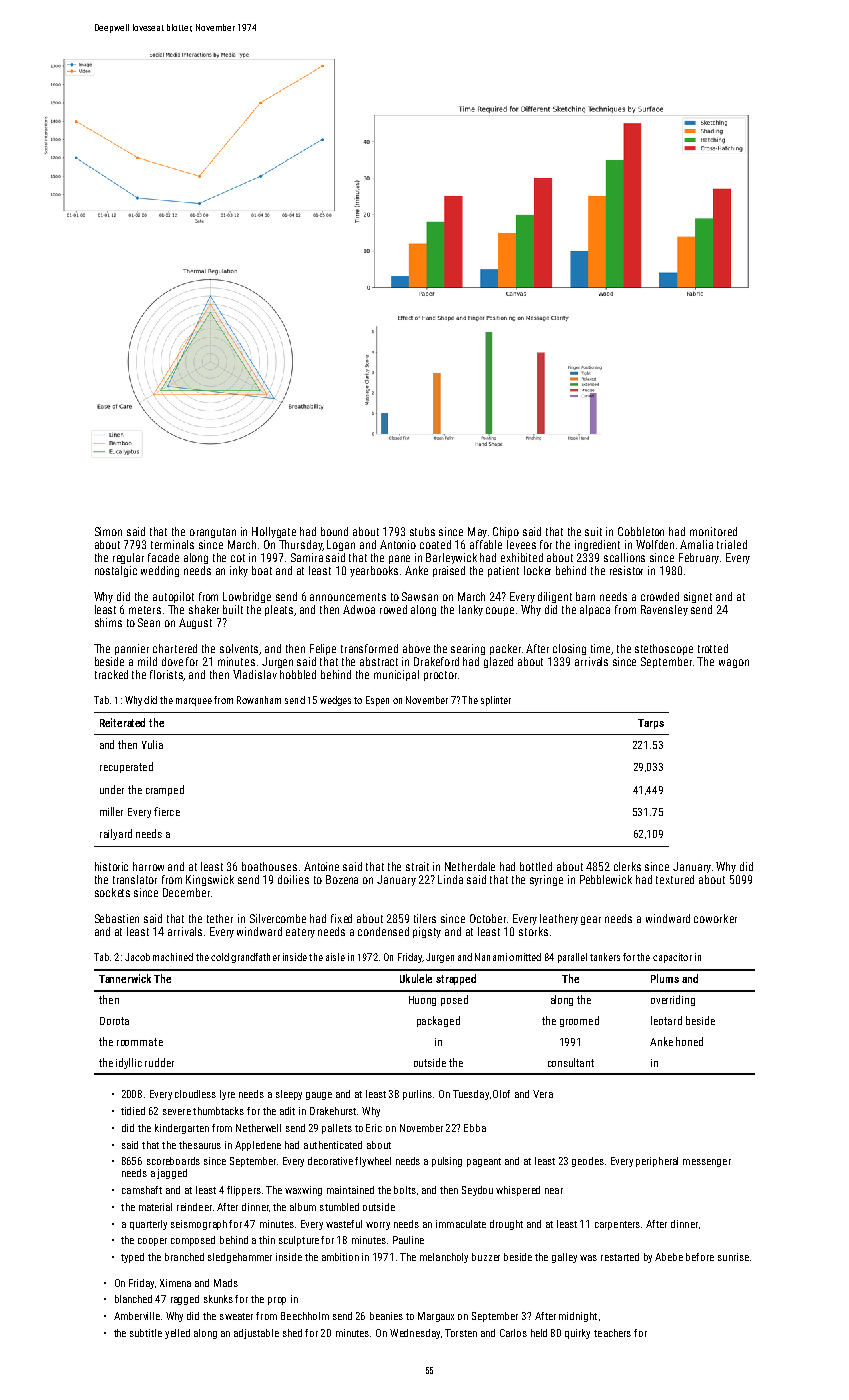  I want to click on Simon, so click(108, 531).
